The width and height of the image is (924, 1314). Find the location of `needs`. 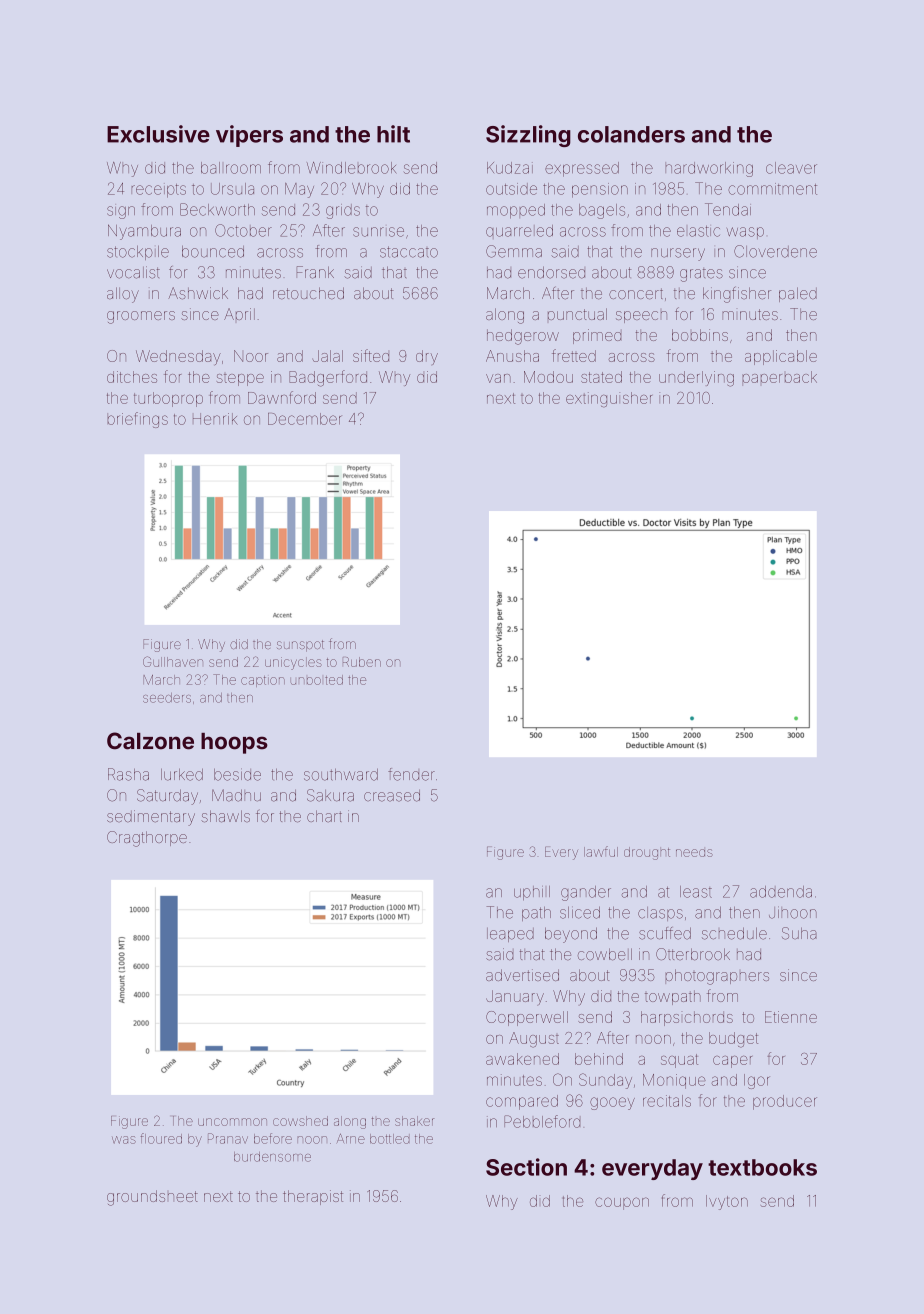

needs is located at coordinates (694, 853).
